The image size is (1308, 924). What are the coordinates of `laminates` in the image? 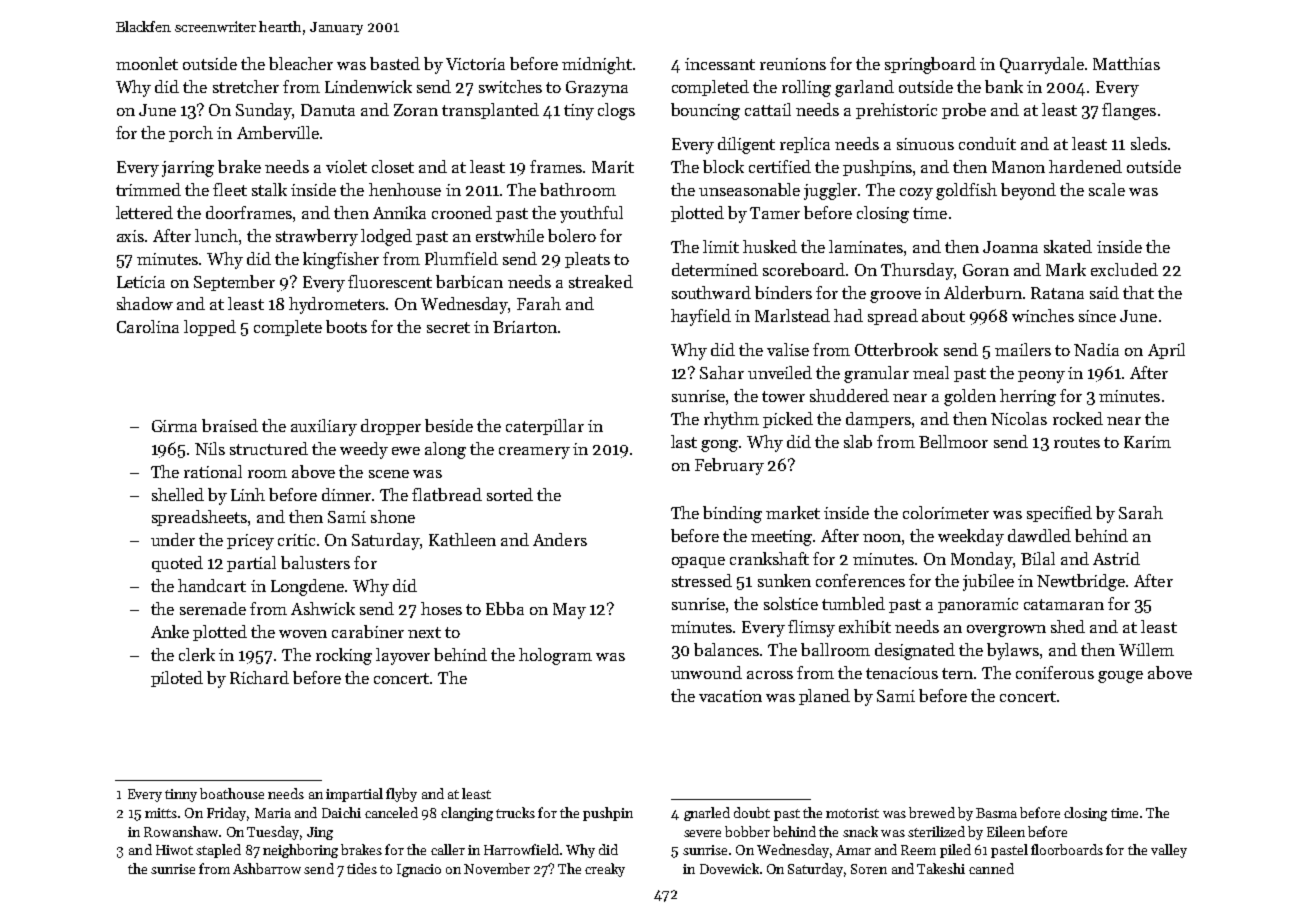 It's located at (866, 246).
